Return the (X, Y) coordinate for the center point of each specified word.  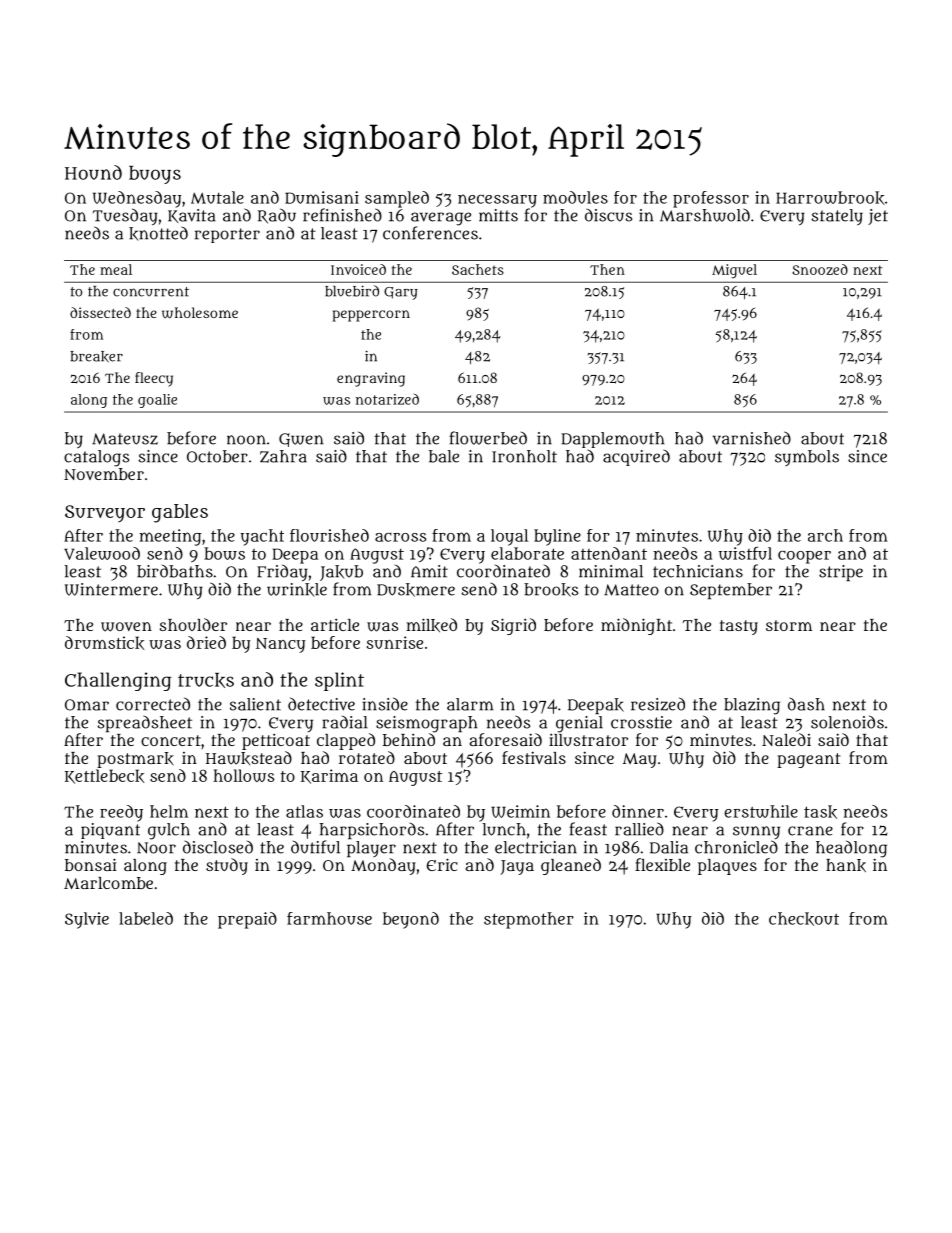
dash (806, 704)
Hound (93, 172)
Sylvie (87, 920)
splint (339, 681)
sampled (397, 199)
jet (878, 217)
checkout (804, 919)
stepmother (529, 920)
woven (126, 627)
